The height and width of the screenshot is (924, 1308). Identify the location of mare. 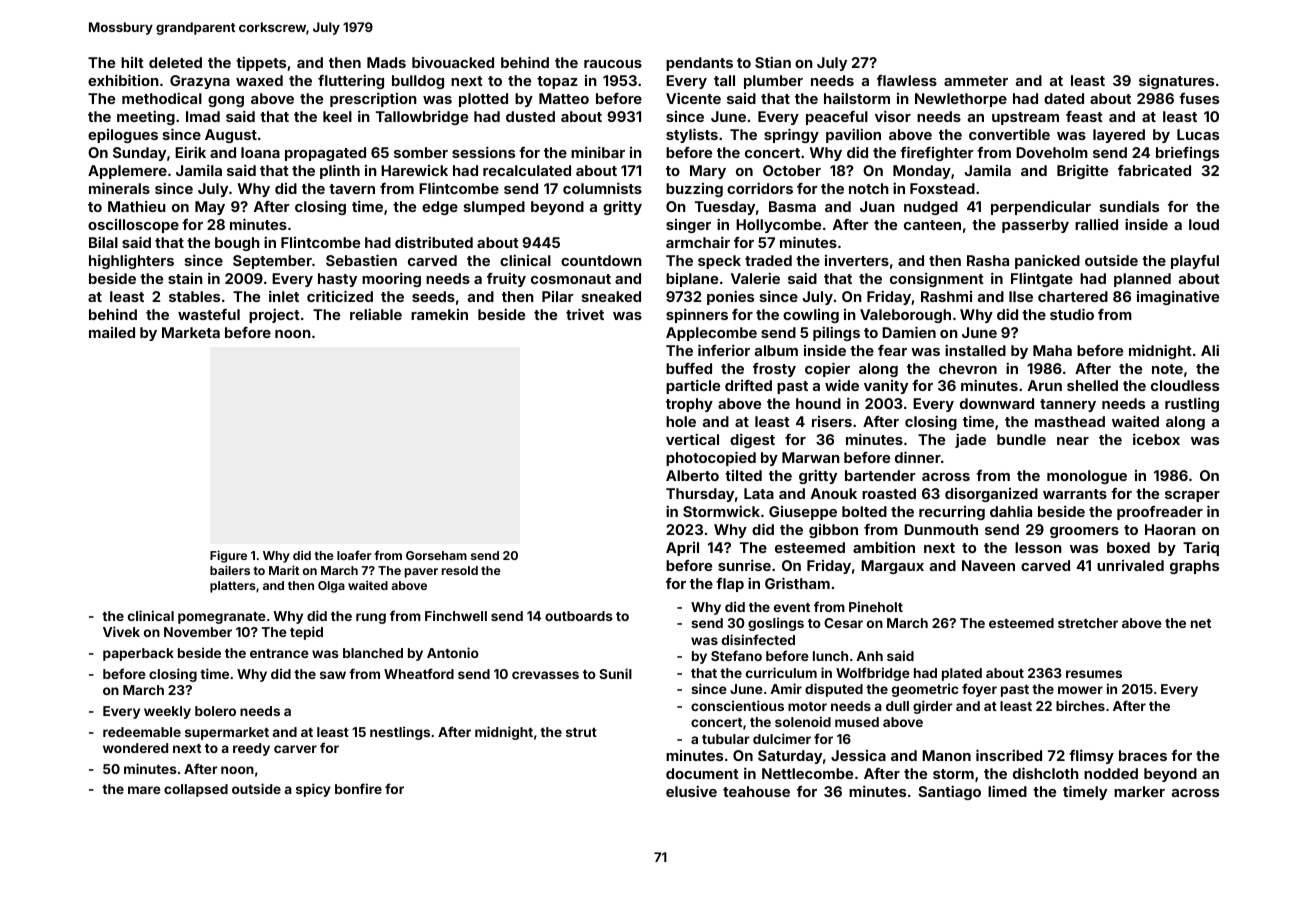
(144, 790).
